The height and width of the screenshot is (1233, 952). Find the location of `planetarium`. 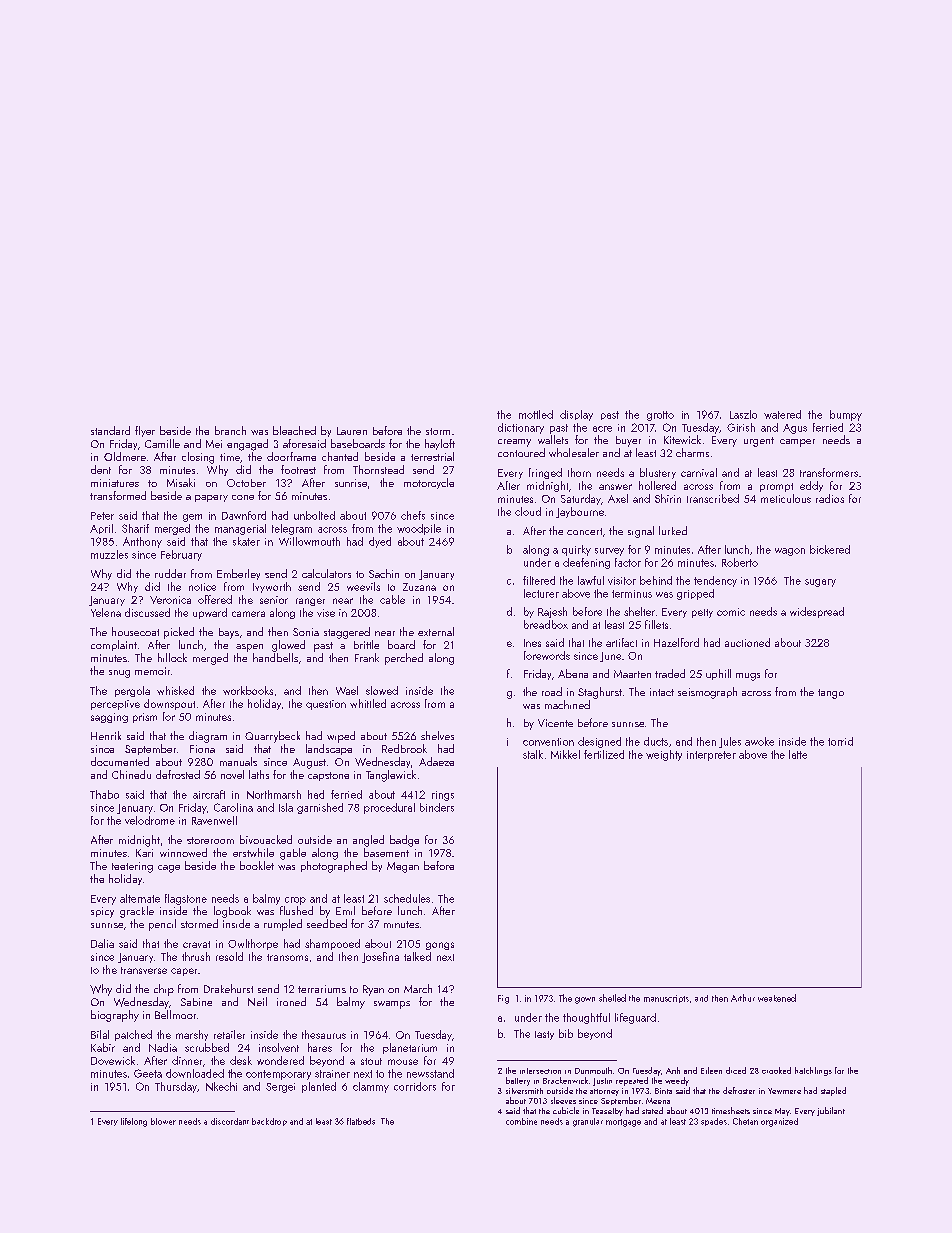

planetarium is located at coordinates (410, 1048).
